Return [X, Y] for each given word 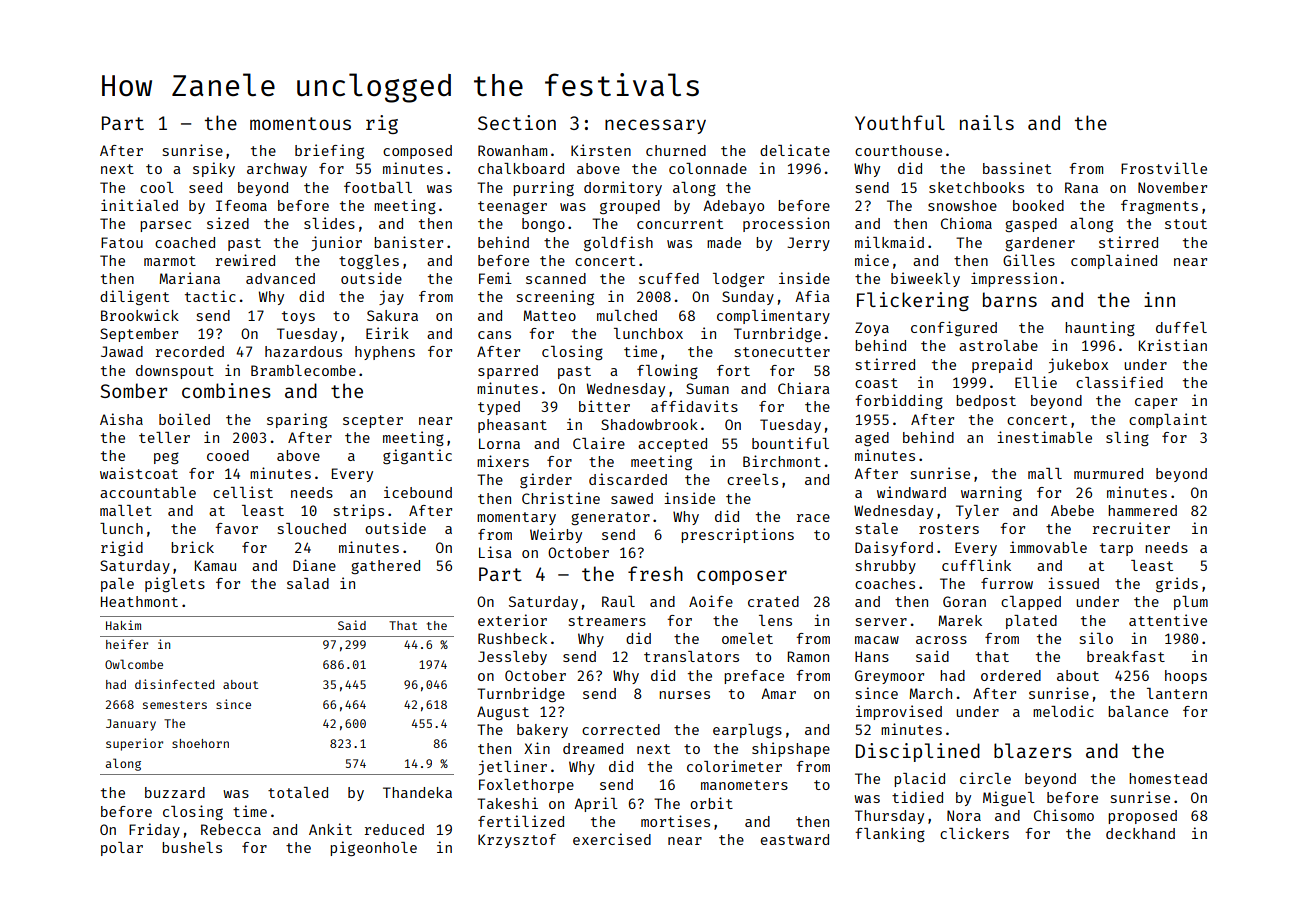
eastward [795, 839]
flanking [890, 834]
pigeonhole [373, 848]
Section [517, 122]
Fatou [122, 242]
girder [546, 480]
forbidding [899, 401]
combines [226, 390]
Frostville [1164, 168]
